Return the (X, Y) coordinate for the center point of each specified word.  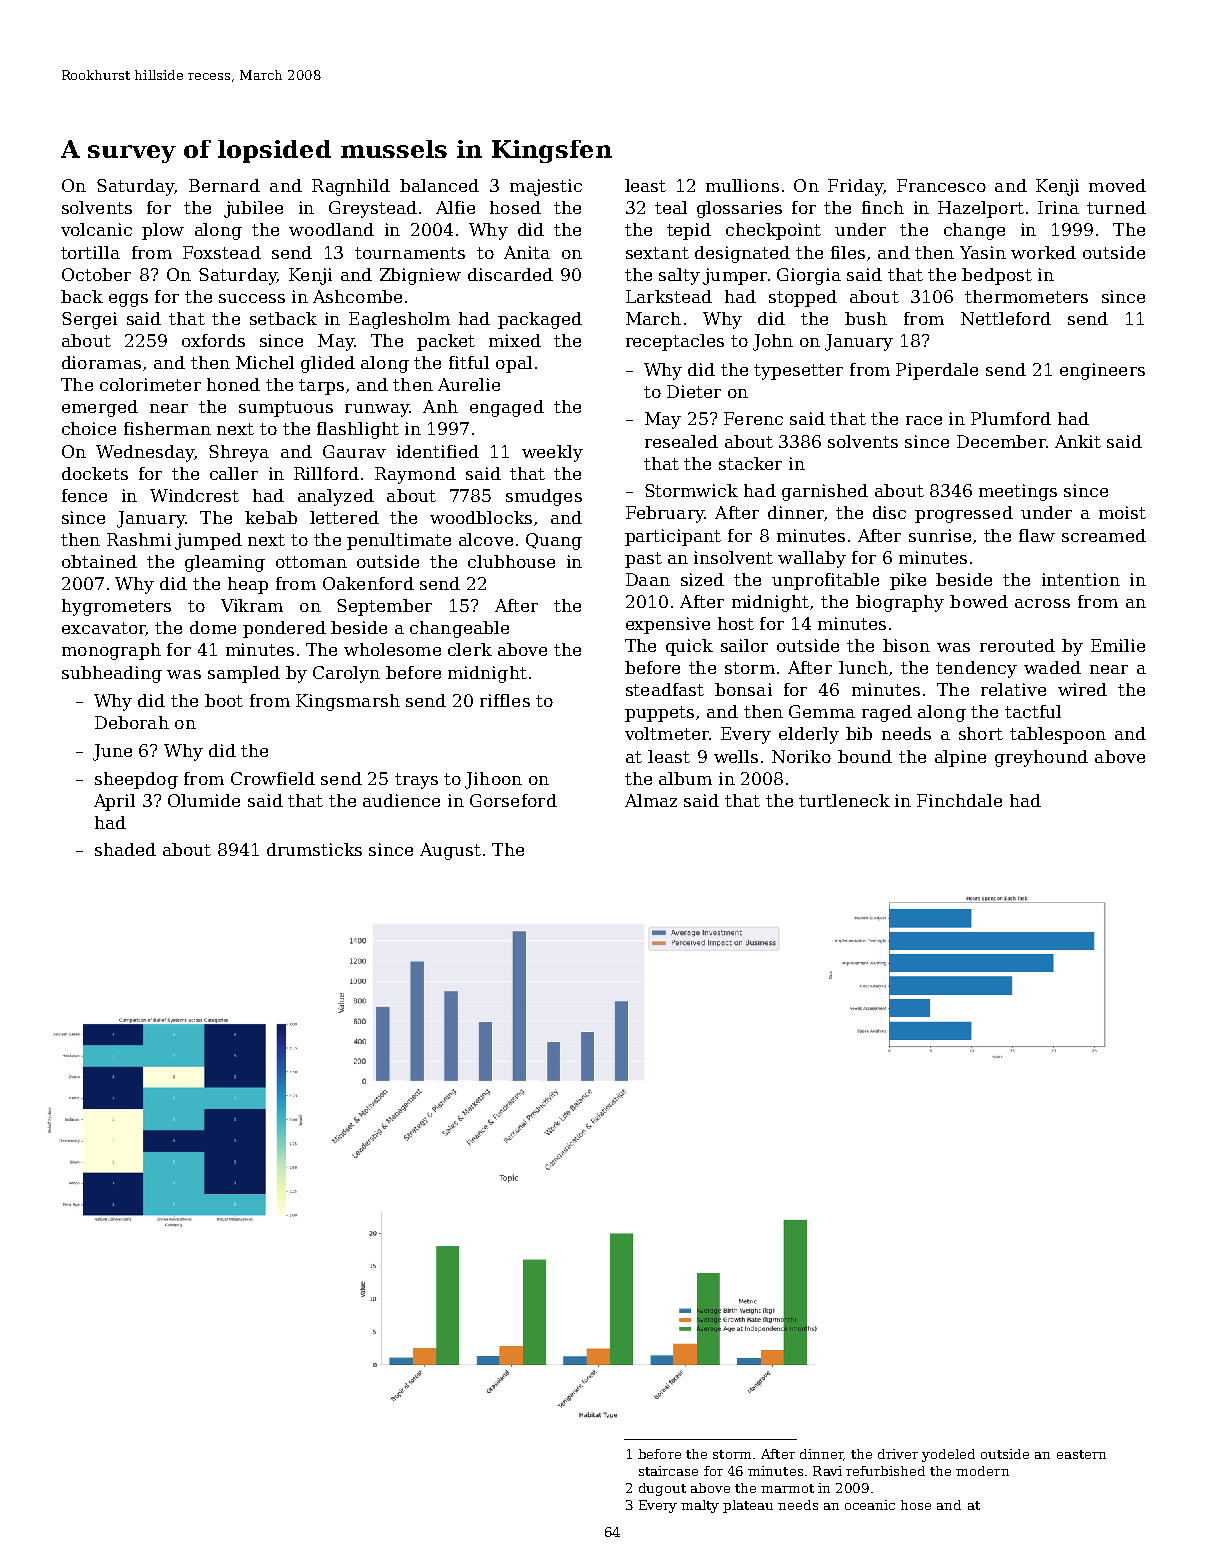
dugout (662, 1489)
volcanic (96, 229)
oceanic (870, 1505)
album (685, 778)
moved (1117, 185)
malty (700, 1506)
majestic (546, 187)
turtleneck (844, 800)
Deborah (132, 722)
